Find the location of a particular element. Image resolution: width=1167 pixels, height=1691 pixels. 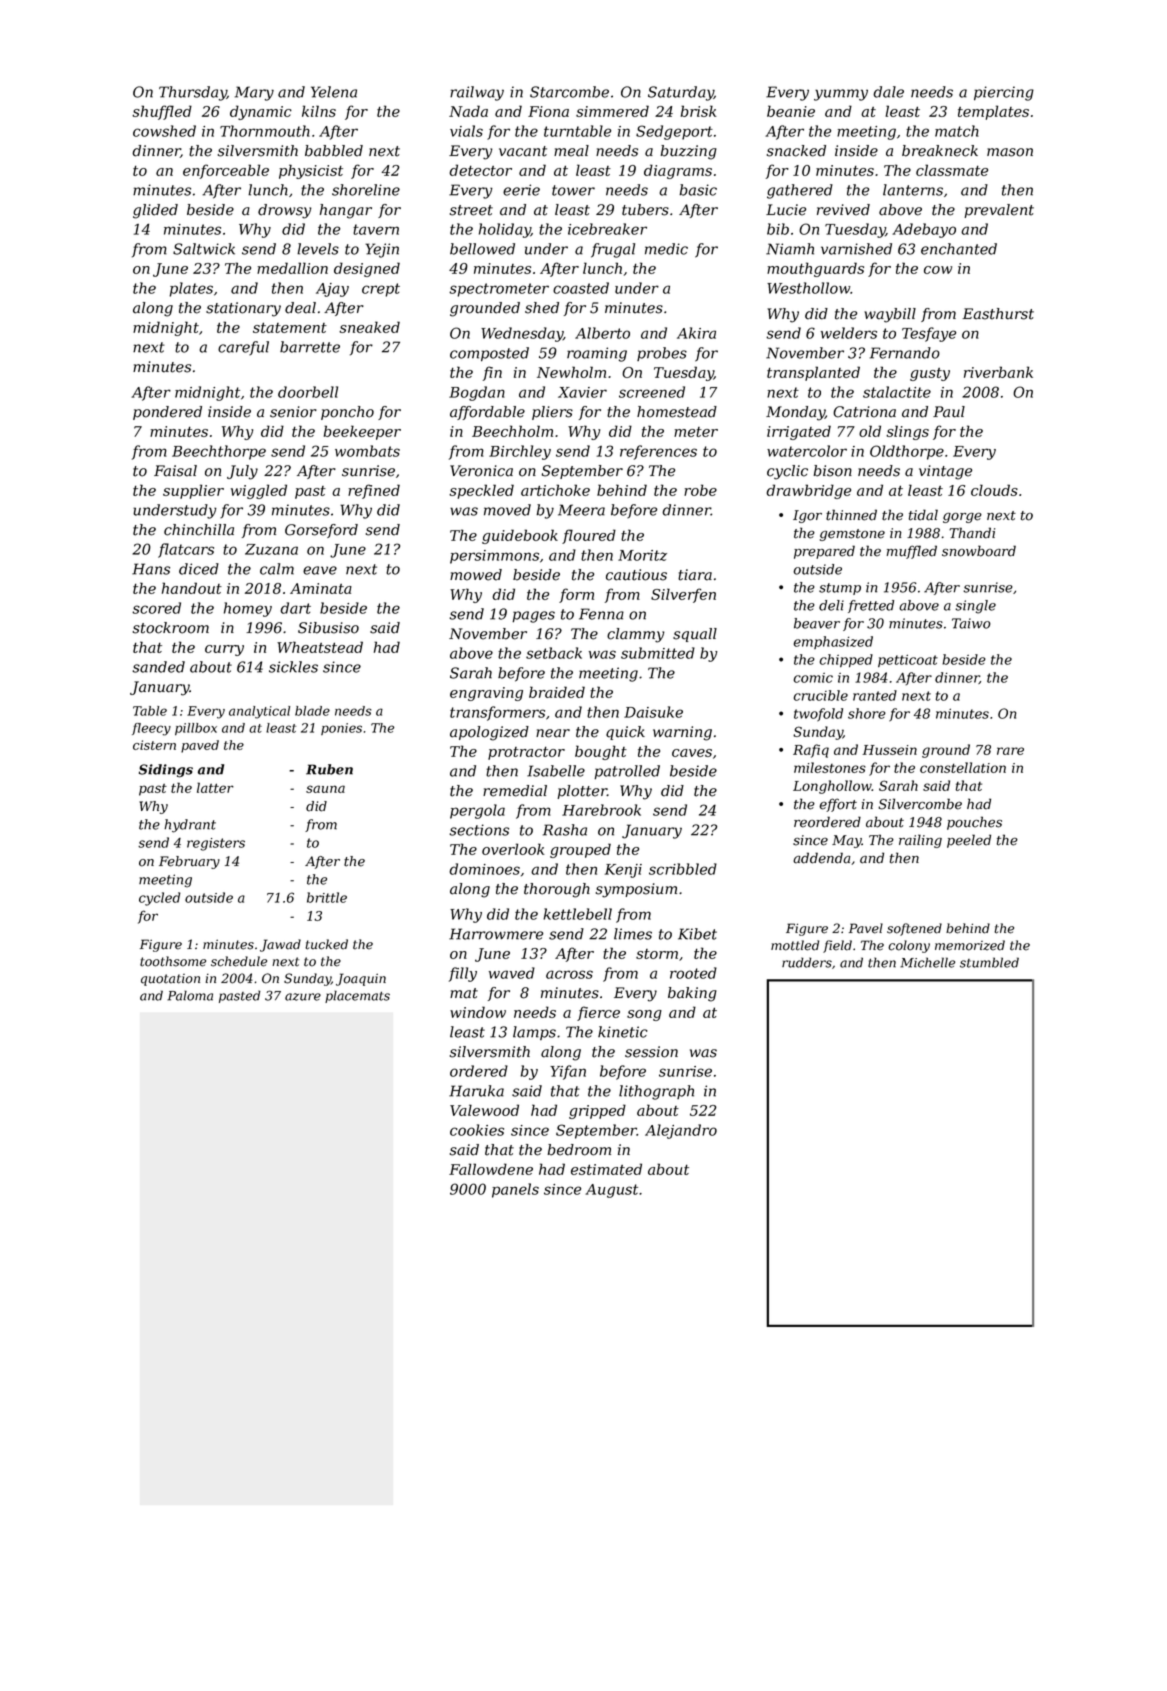

coasted is located at coordinates (581, 288).
